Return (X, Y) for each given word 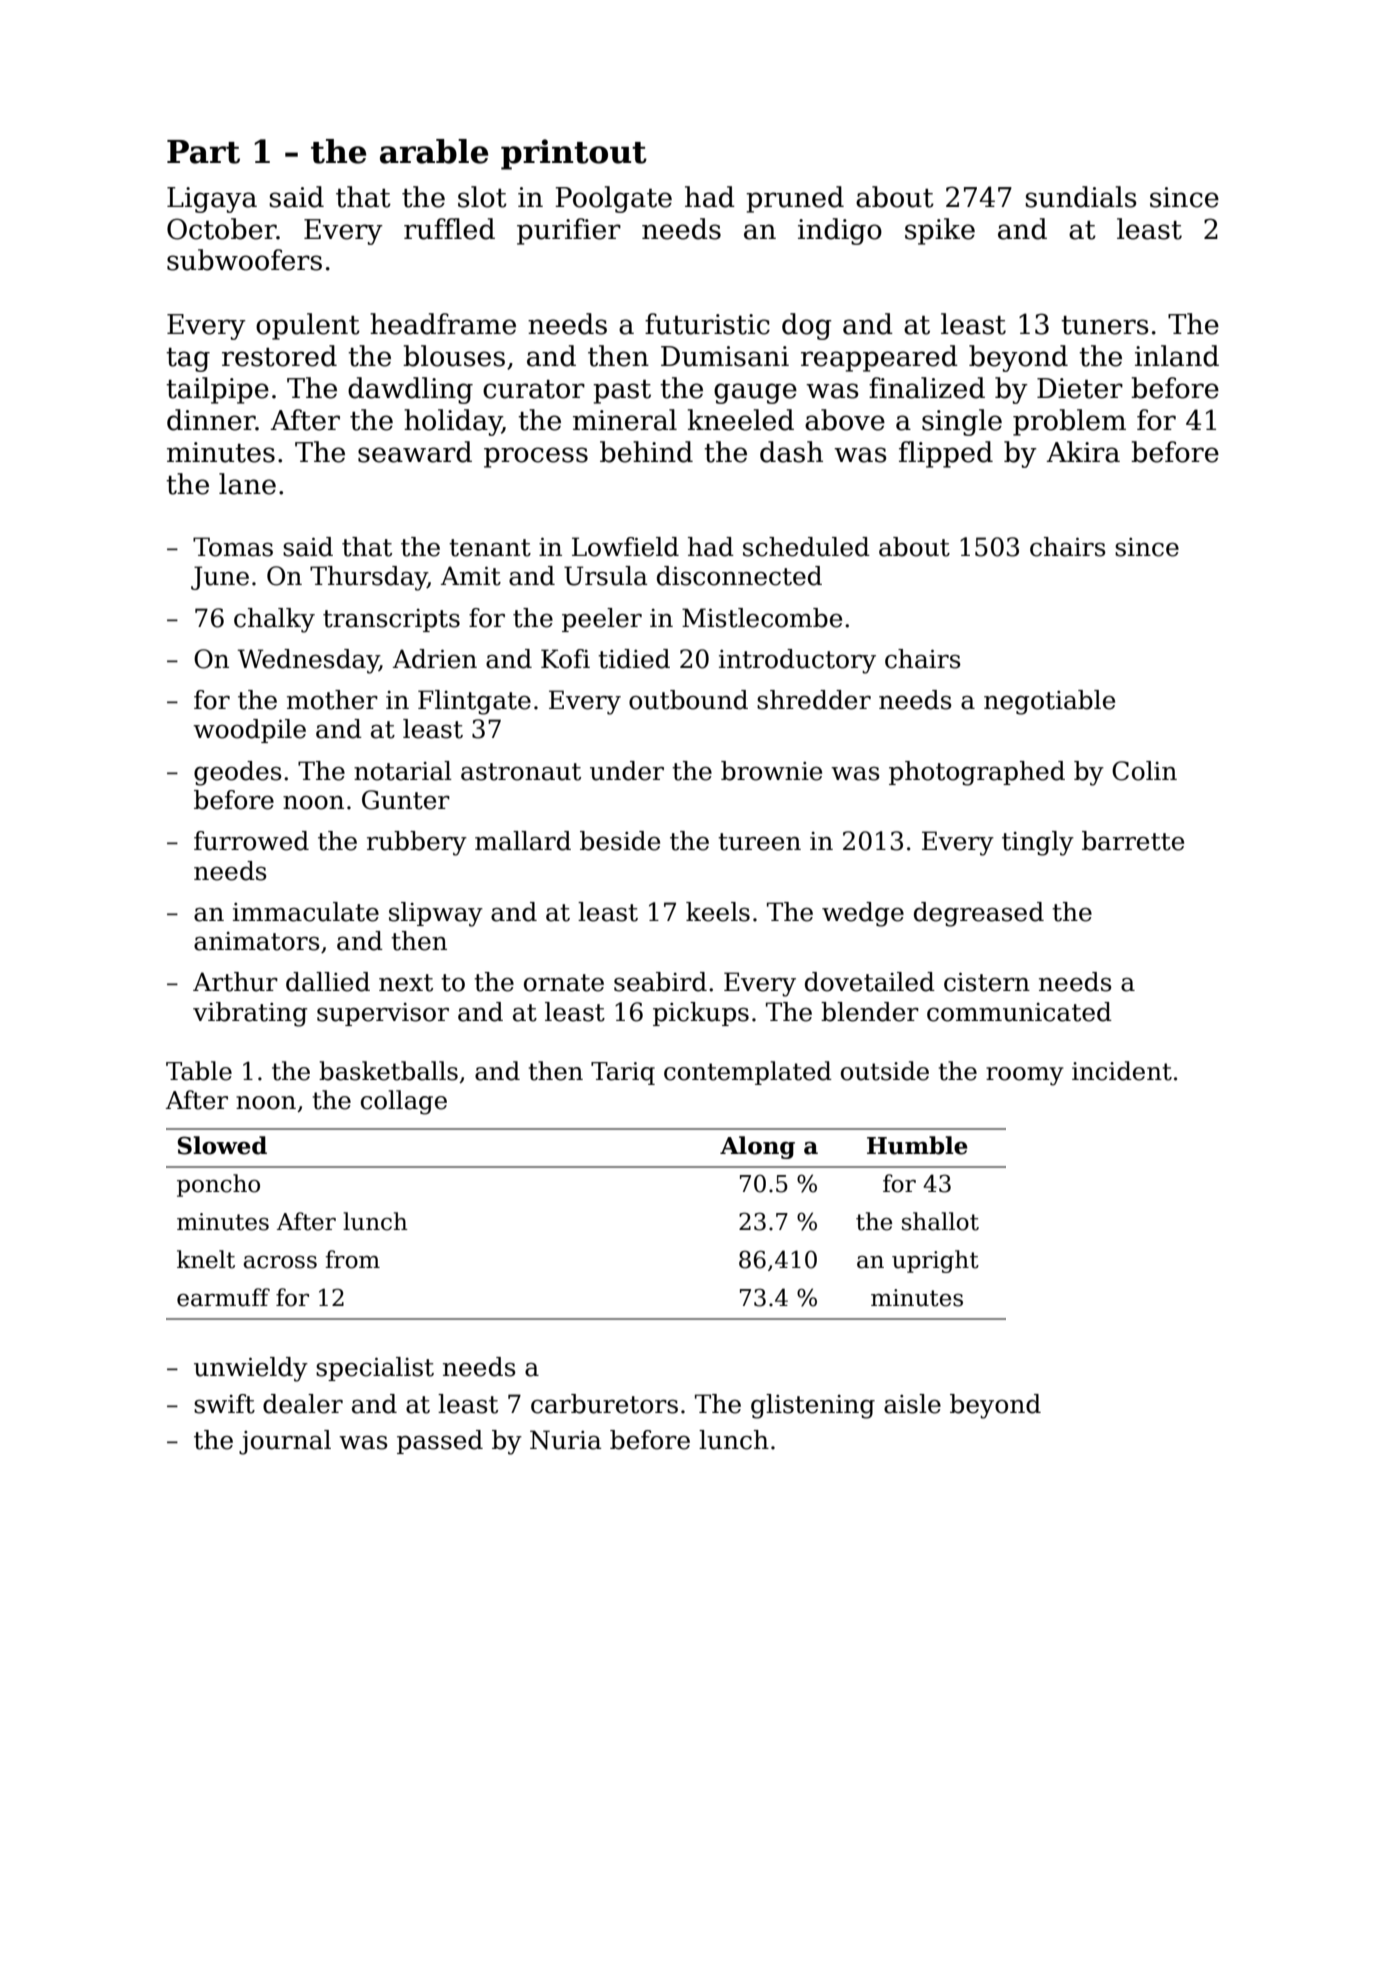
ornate (564, 983)
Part (203, 152)
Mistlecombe (762, 618)
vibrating (250, 1014)
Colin (1144, 771)
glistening (813, 1406)
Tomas (233, 547)
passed (440, 1442)
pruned (795, 199)
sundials (1081, 197)
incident (1122, 1071)
